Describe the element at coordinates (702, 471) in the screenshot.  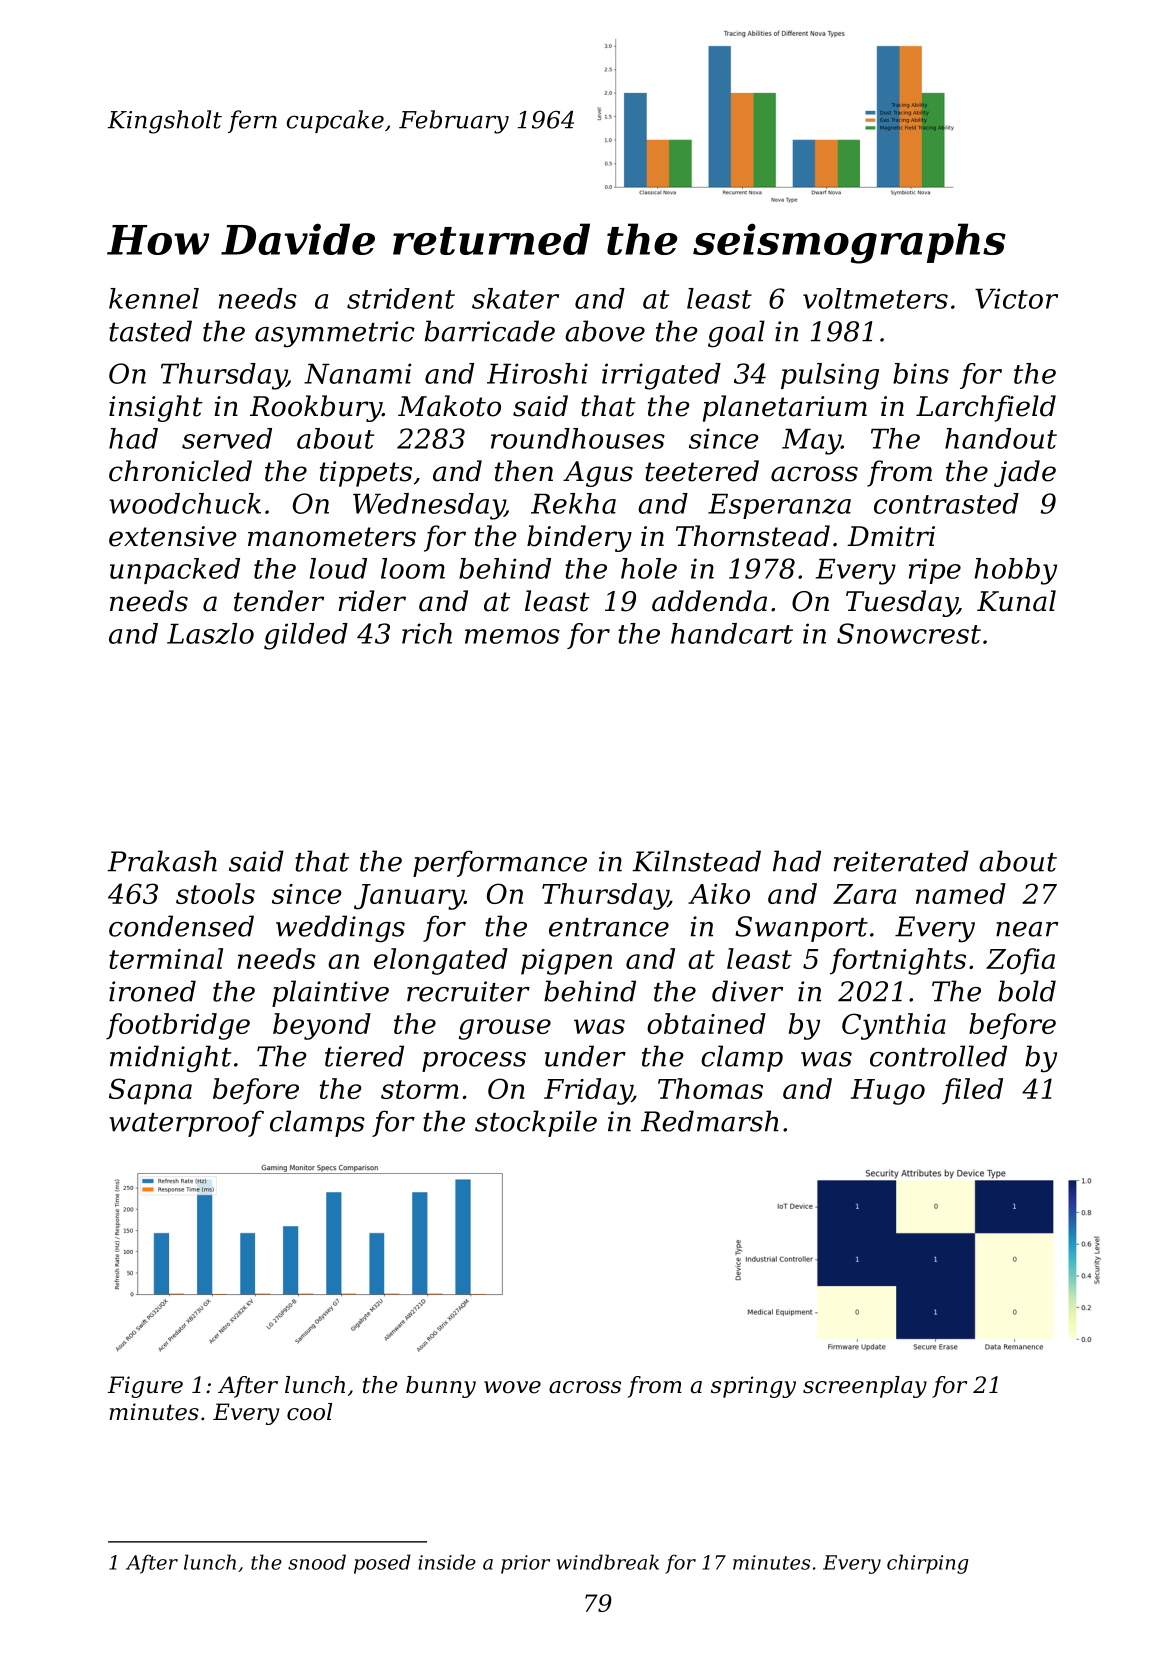
I see `teetered` at that location.
